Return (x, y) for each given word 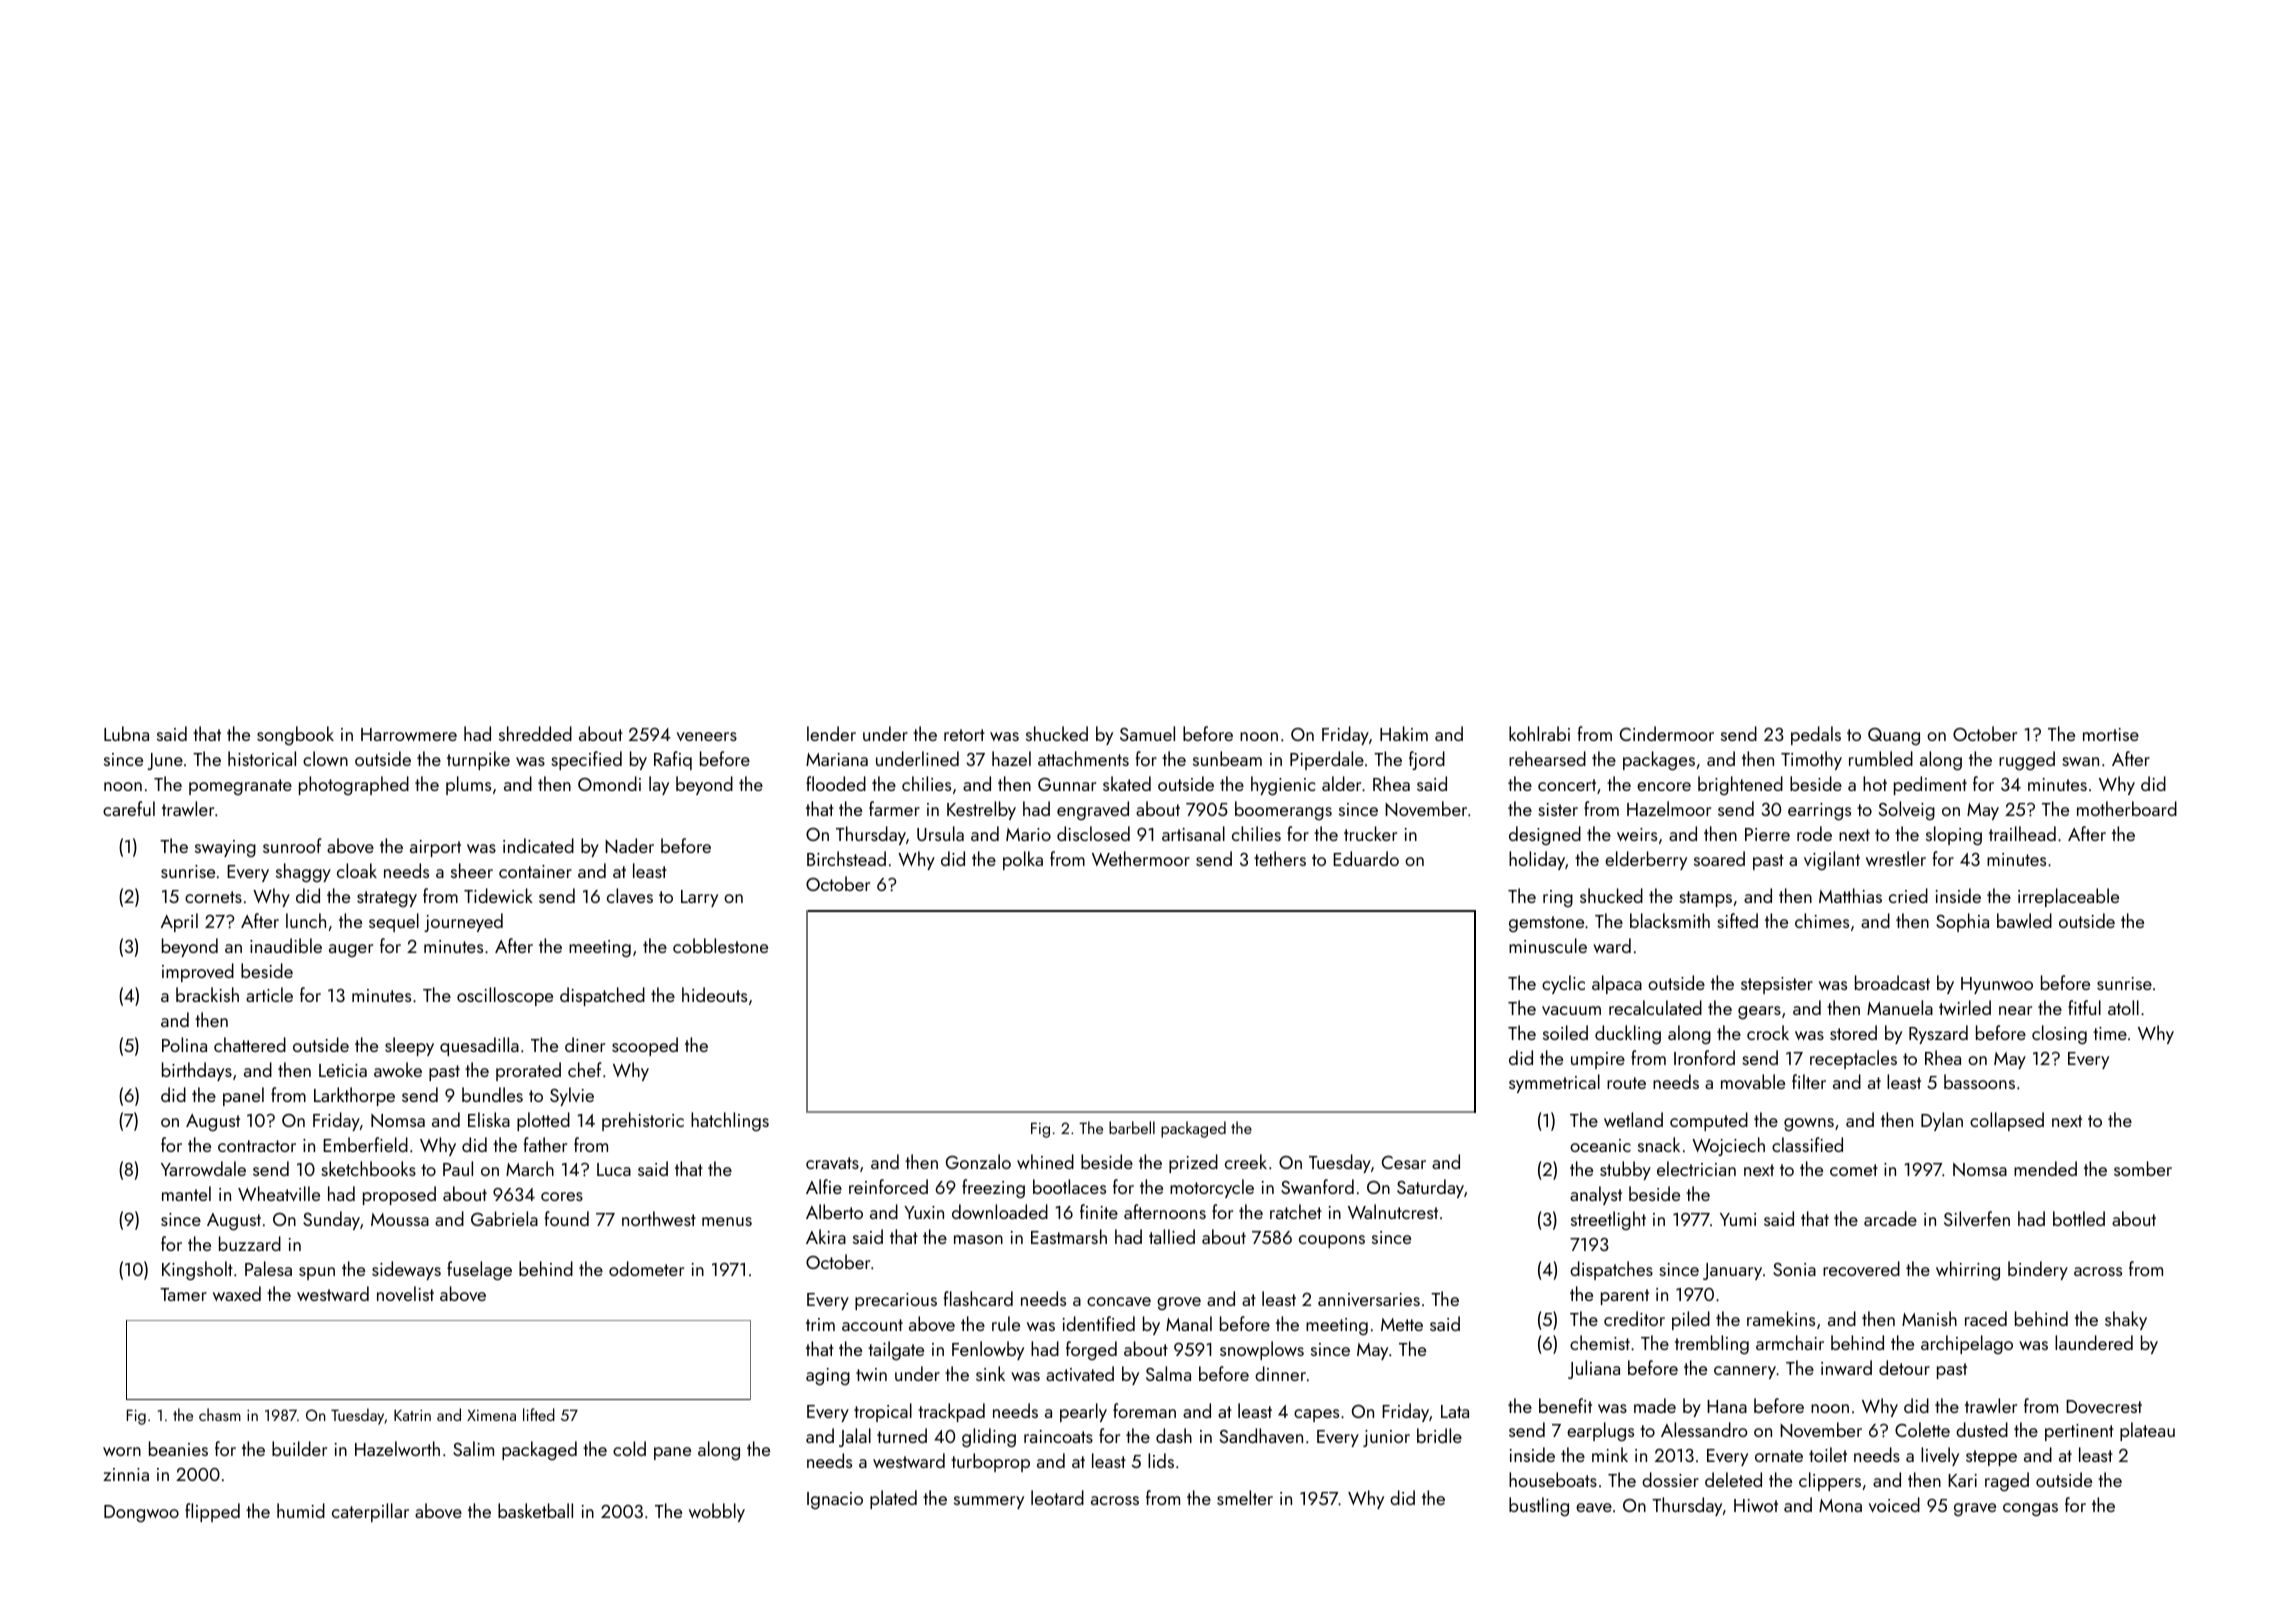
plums (468, 785)
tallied (1172, 1236)
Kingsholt (197, 1271)
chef (585, 1069)
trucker (1370, 833)
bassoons (1979, 1081)
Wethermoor (1141, 858)
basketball (535, 1510)
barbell (1132, 1127)
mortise (2111, 734)
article (269, 994)
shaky (2126, 1320)
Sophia (1962, 922)
